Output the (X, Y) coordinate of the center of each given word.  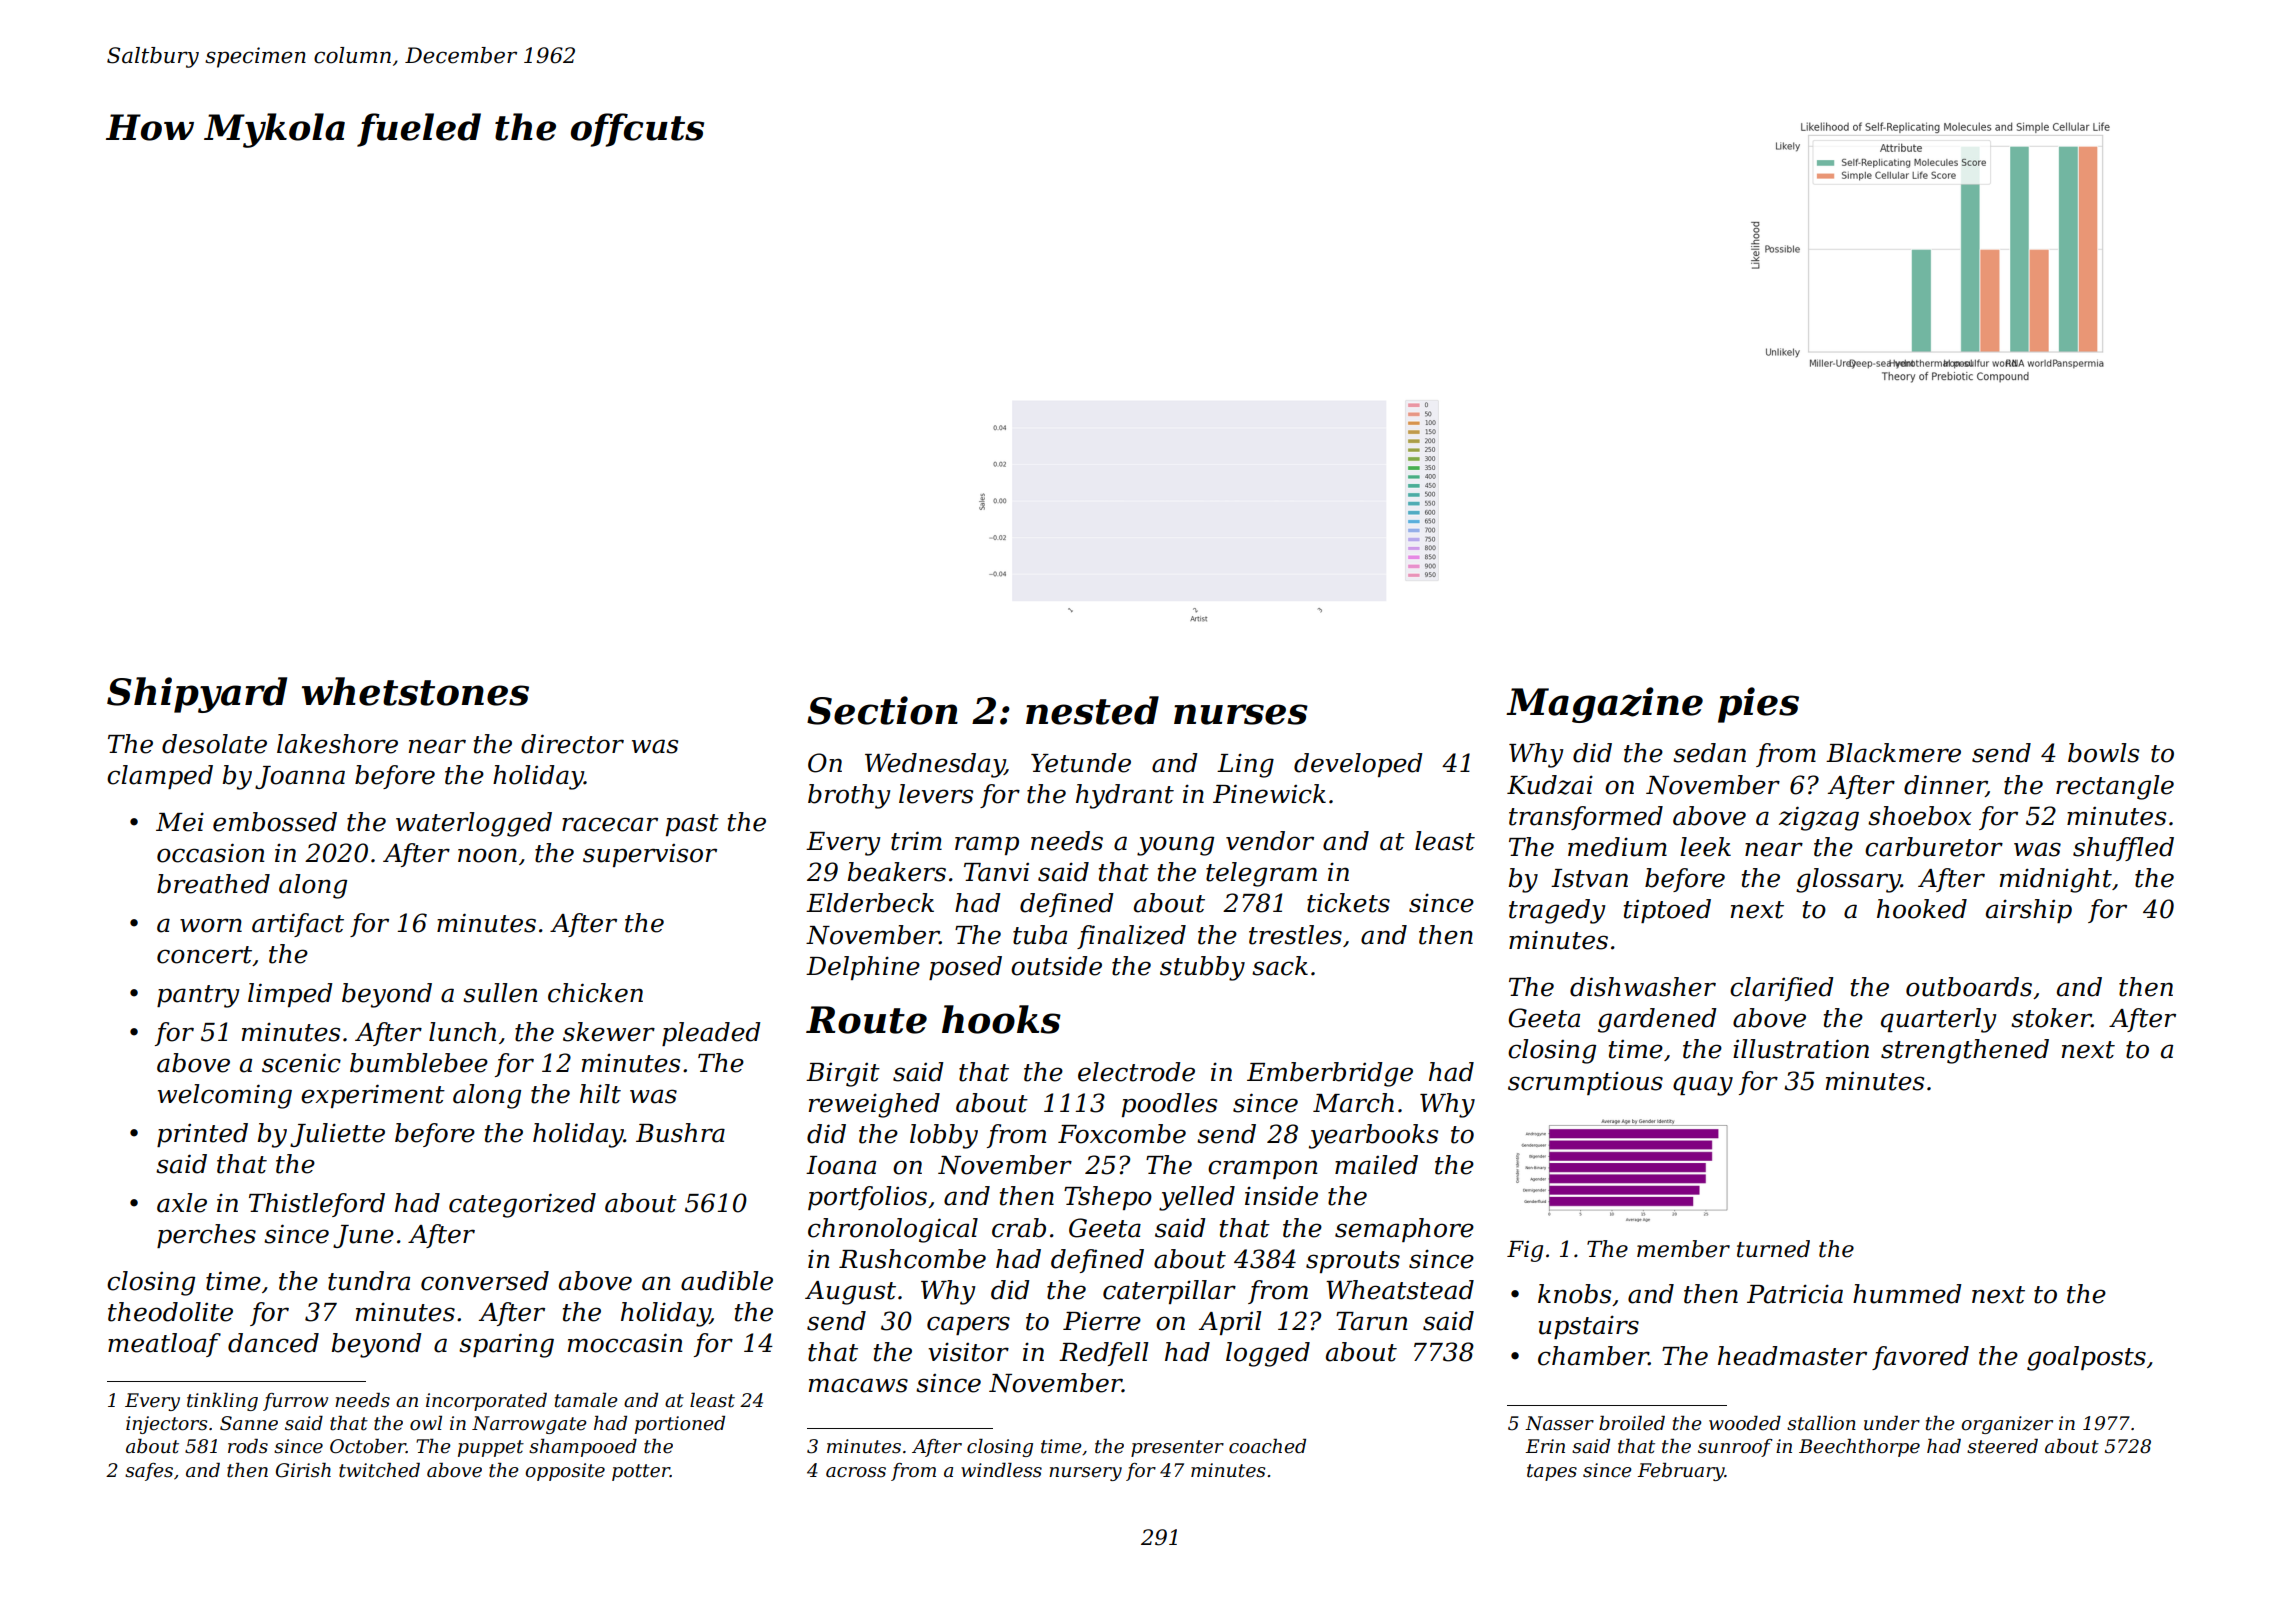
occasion (210, 853)
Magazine (1604, 705)
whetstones (415, 691)
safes (149, 1472)
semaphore (1404, 1230)
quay (1703, 1086)
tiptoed (1667, 911)
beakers (897, 872)
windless (1001, 1470)
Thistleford (317, 1205)
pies (1758, 705)
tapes (1552, 1472)
